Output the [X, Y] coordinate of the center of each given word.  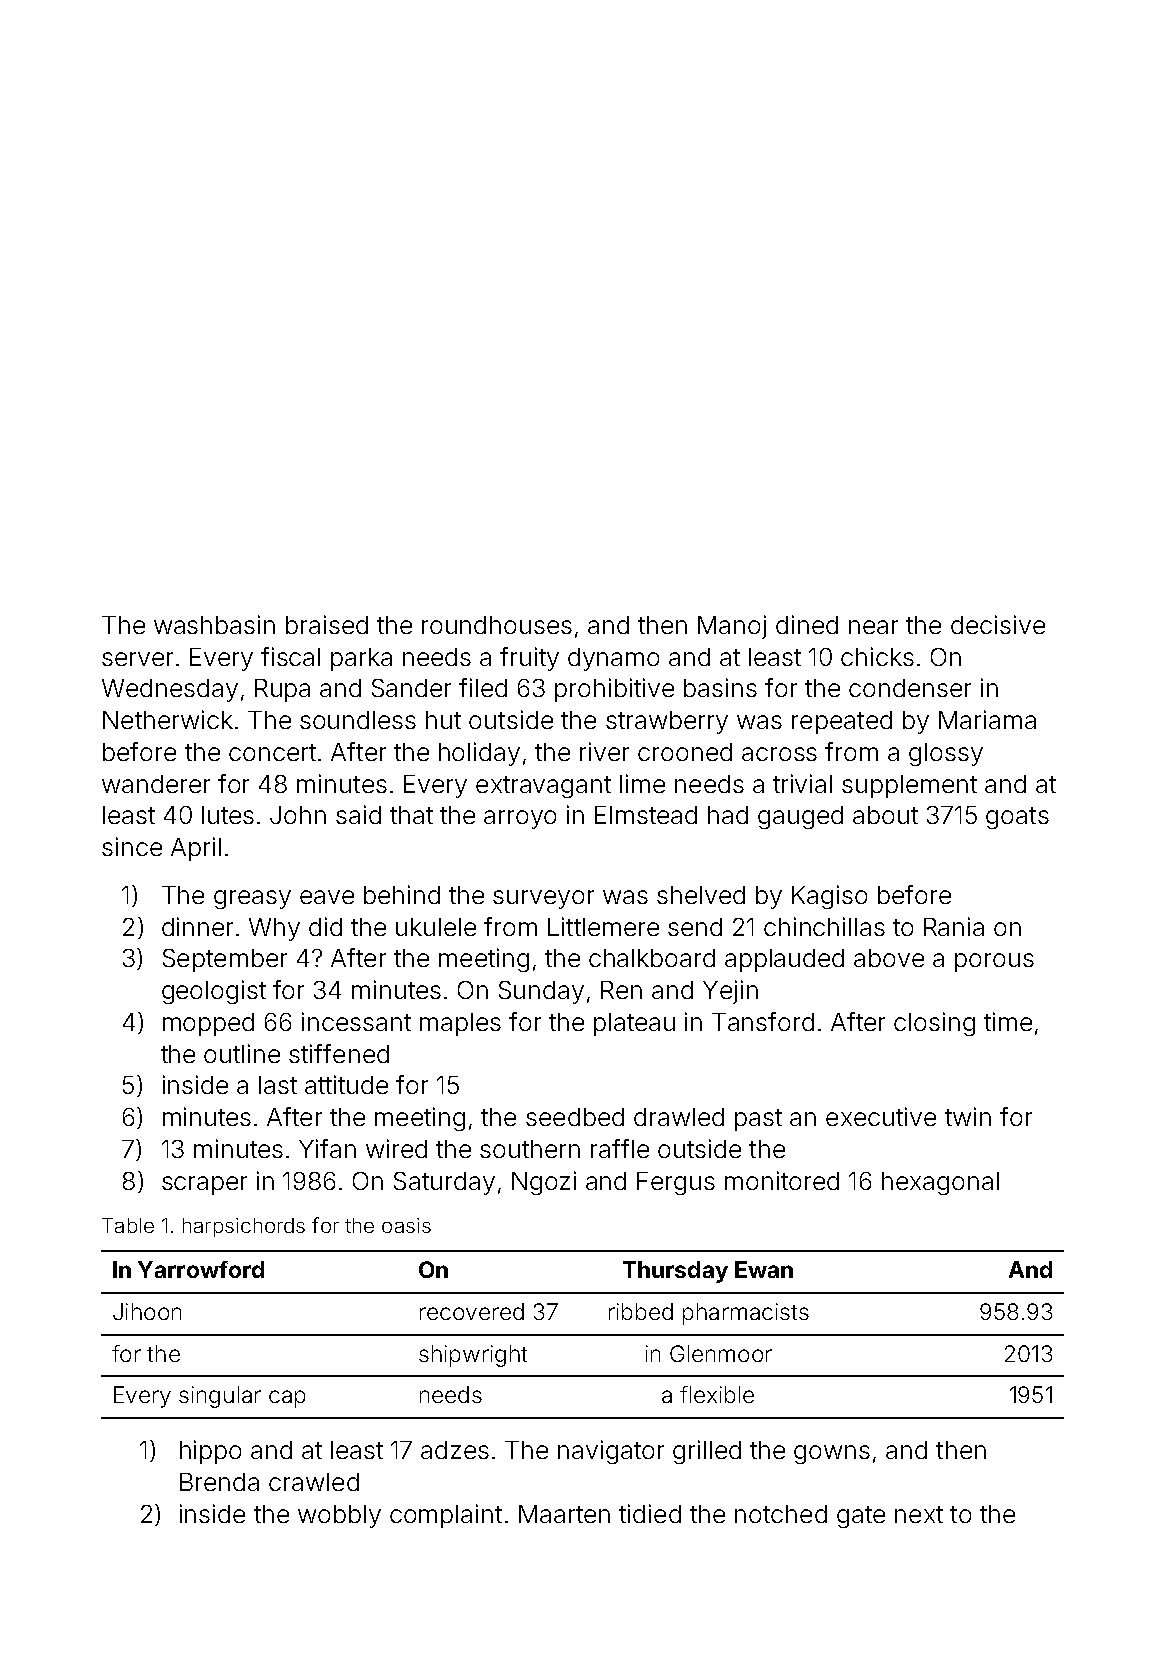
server [137, 659]
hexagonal [940, 1183]
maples [460, 1024]
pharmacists [746, 1314]
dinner [197, 926]
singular [220, 1397]
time [1008, 1021]
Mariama [987, 719]
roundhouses [497, 625]
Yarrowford [201, 1269]
